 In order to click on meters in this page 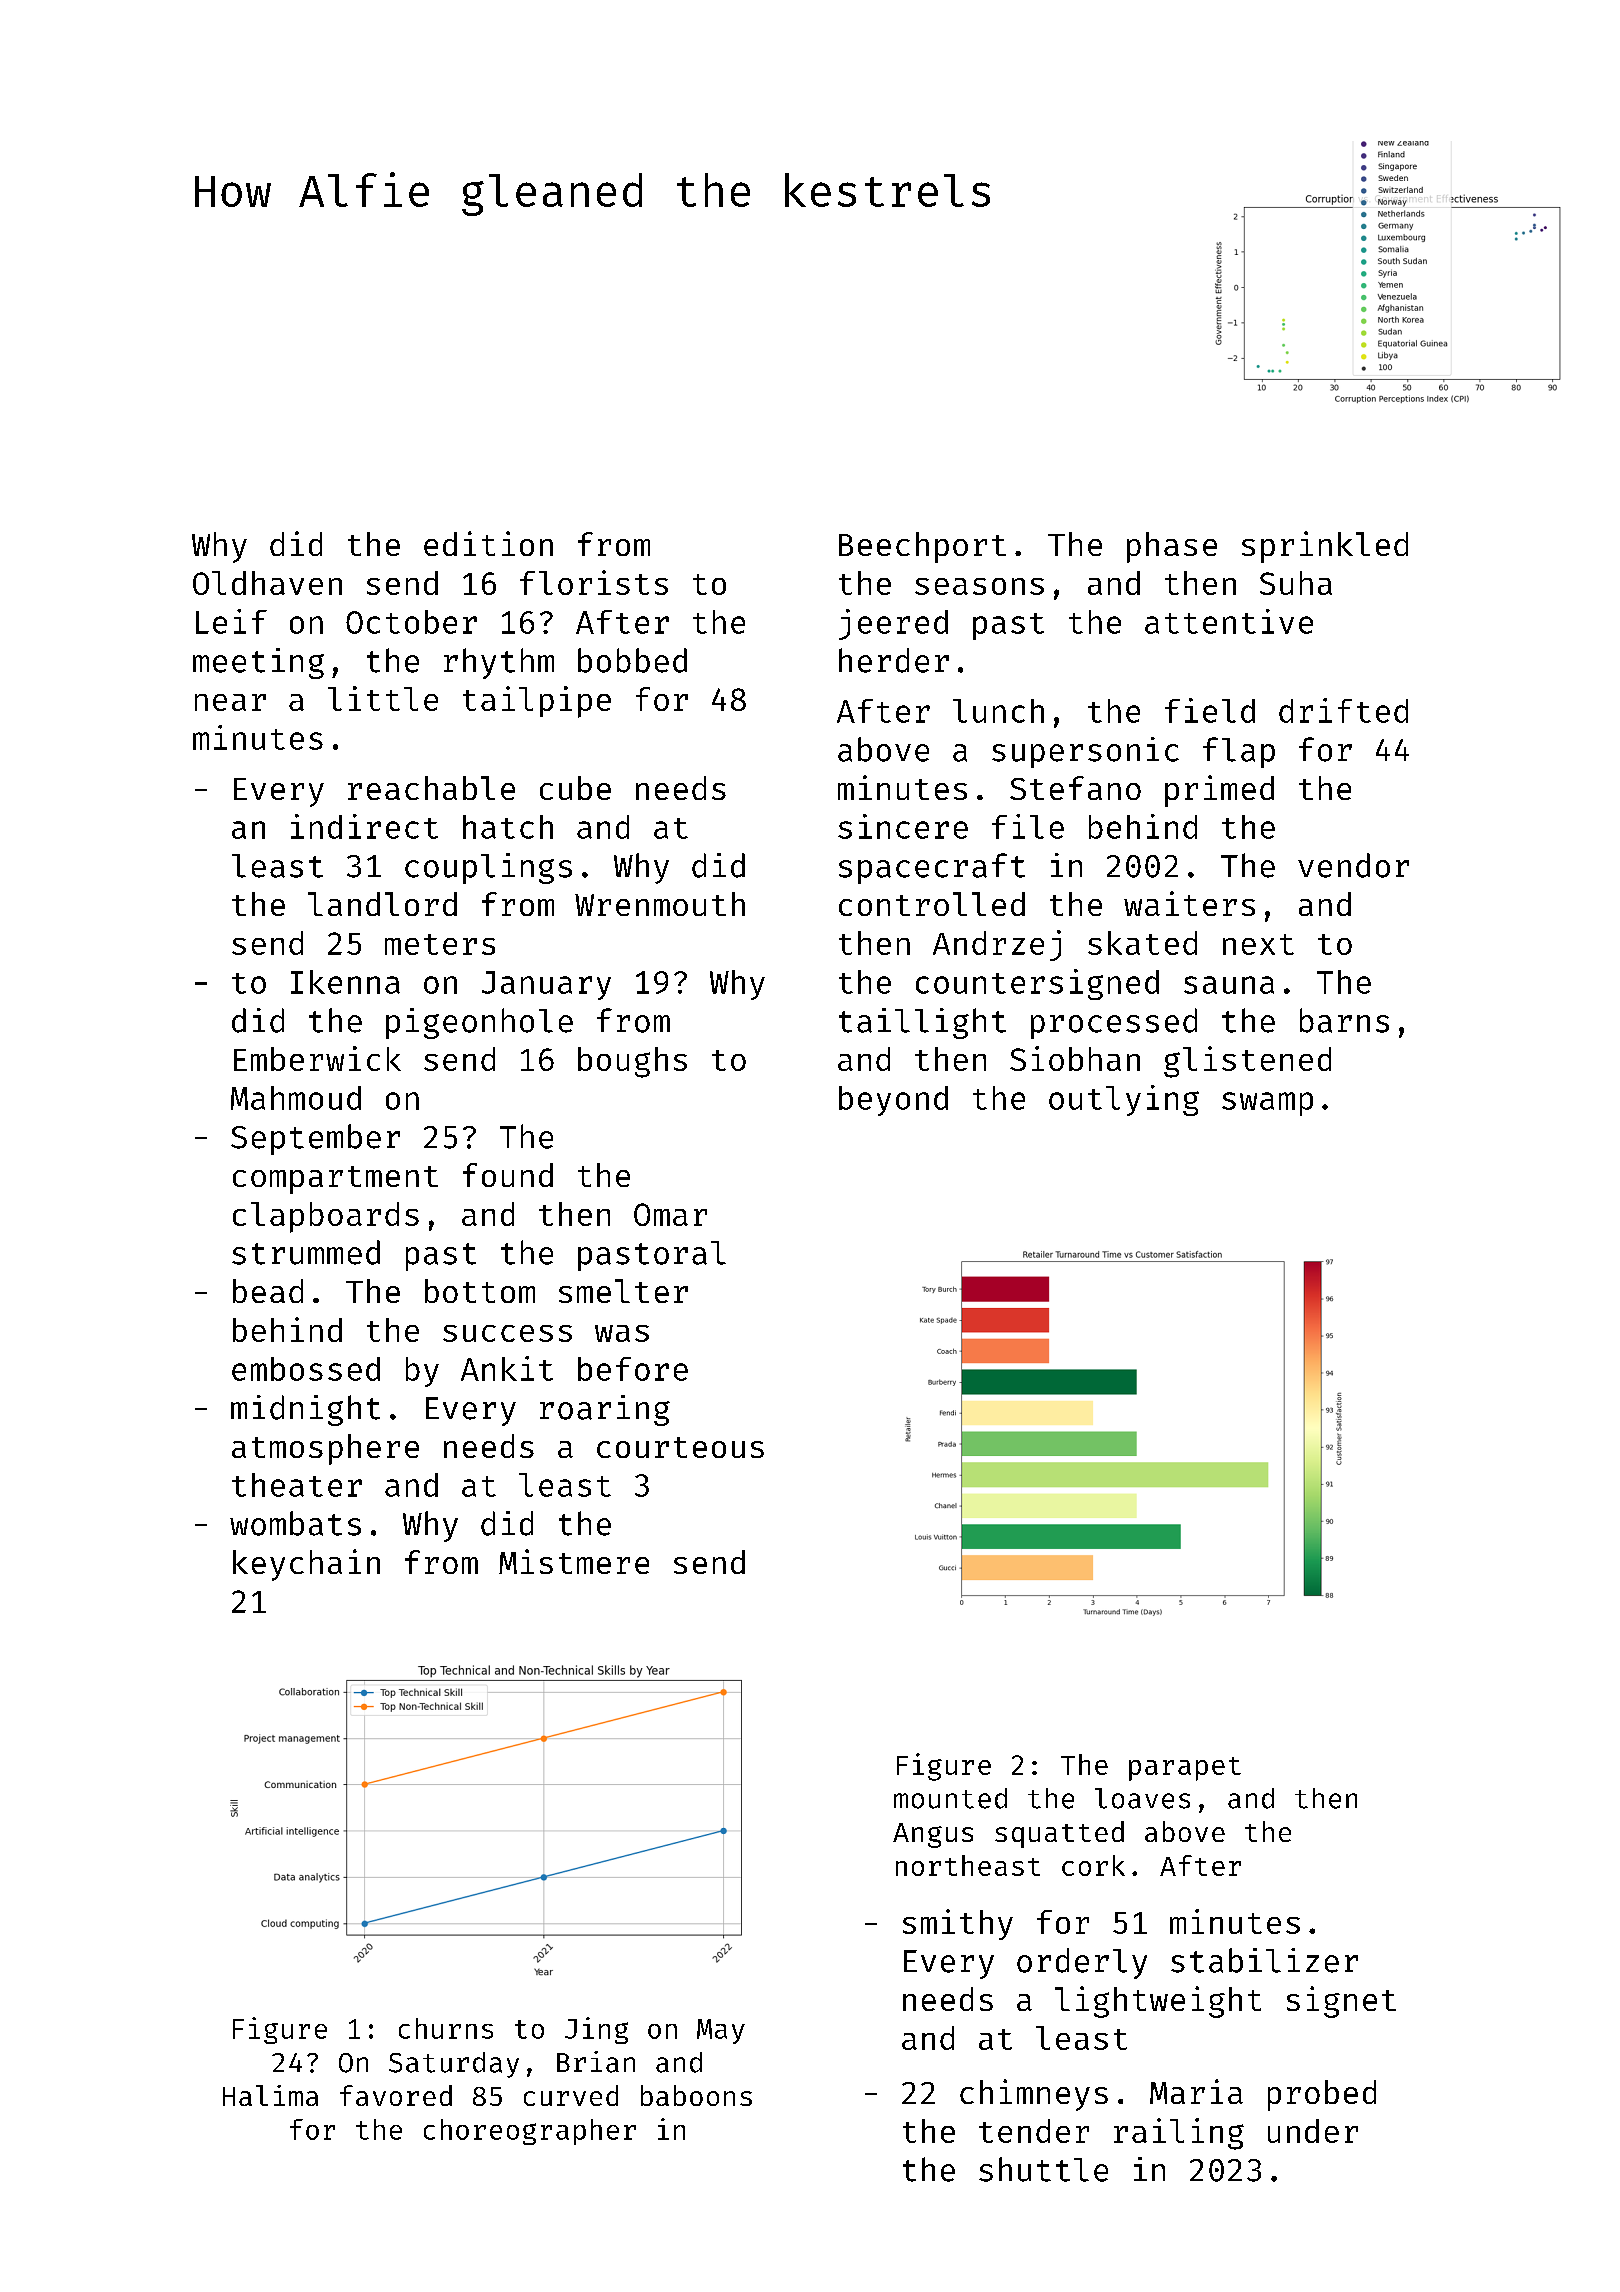, I will do `click(440, 944)`.
